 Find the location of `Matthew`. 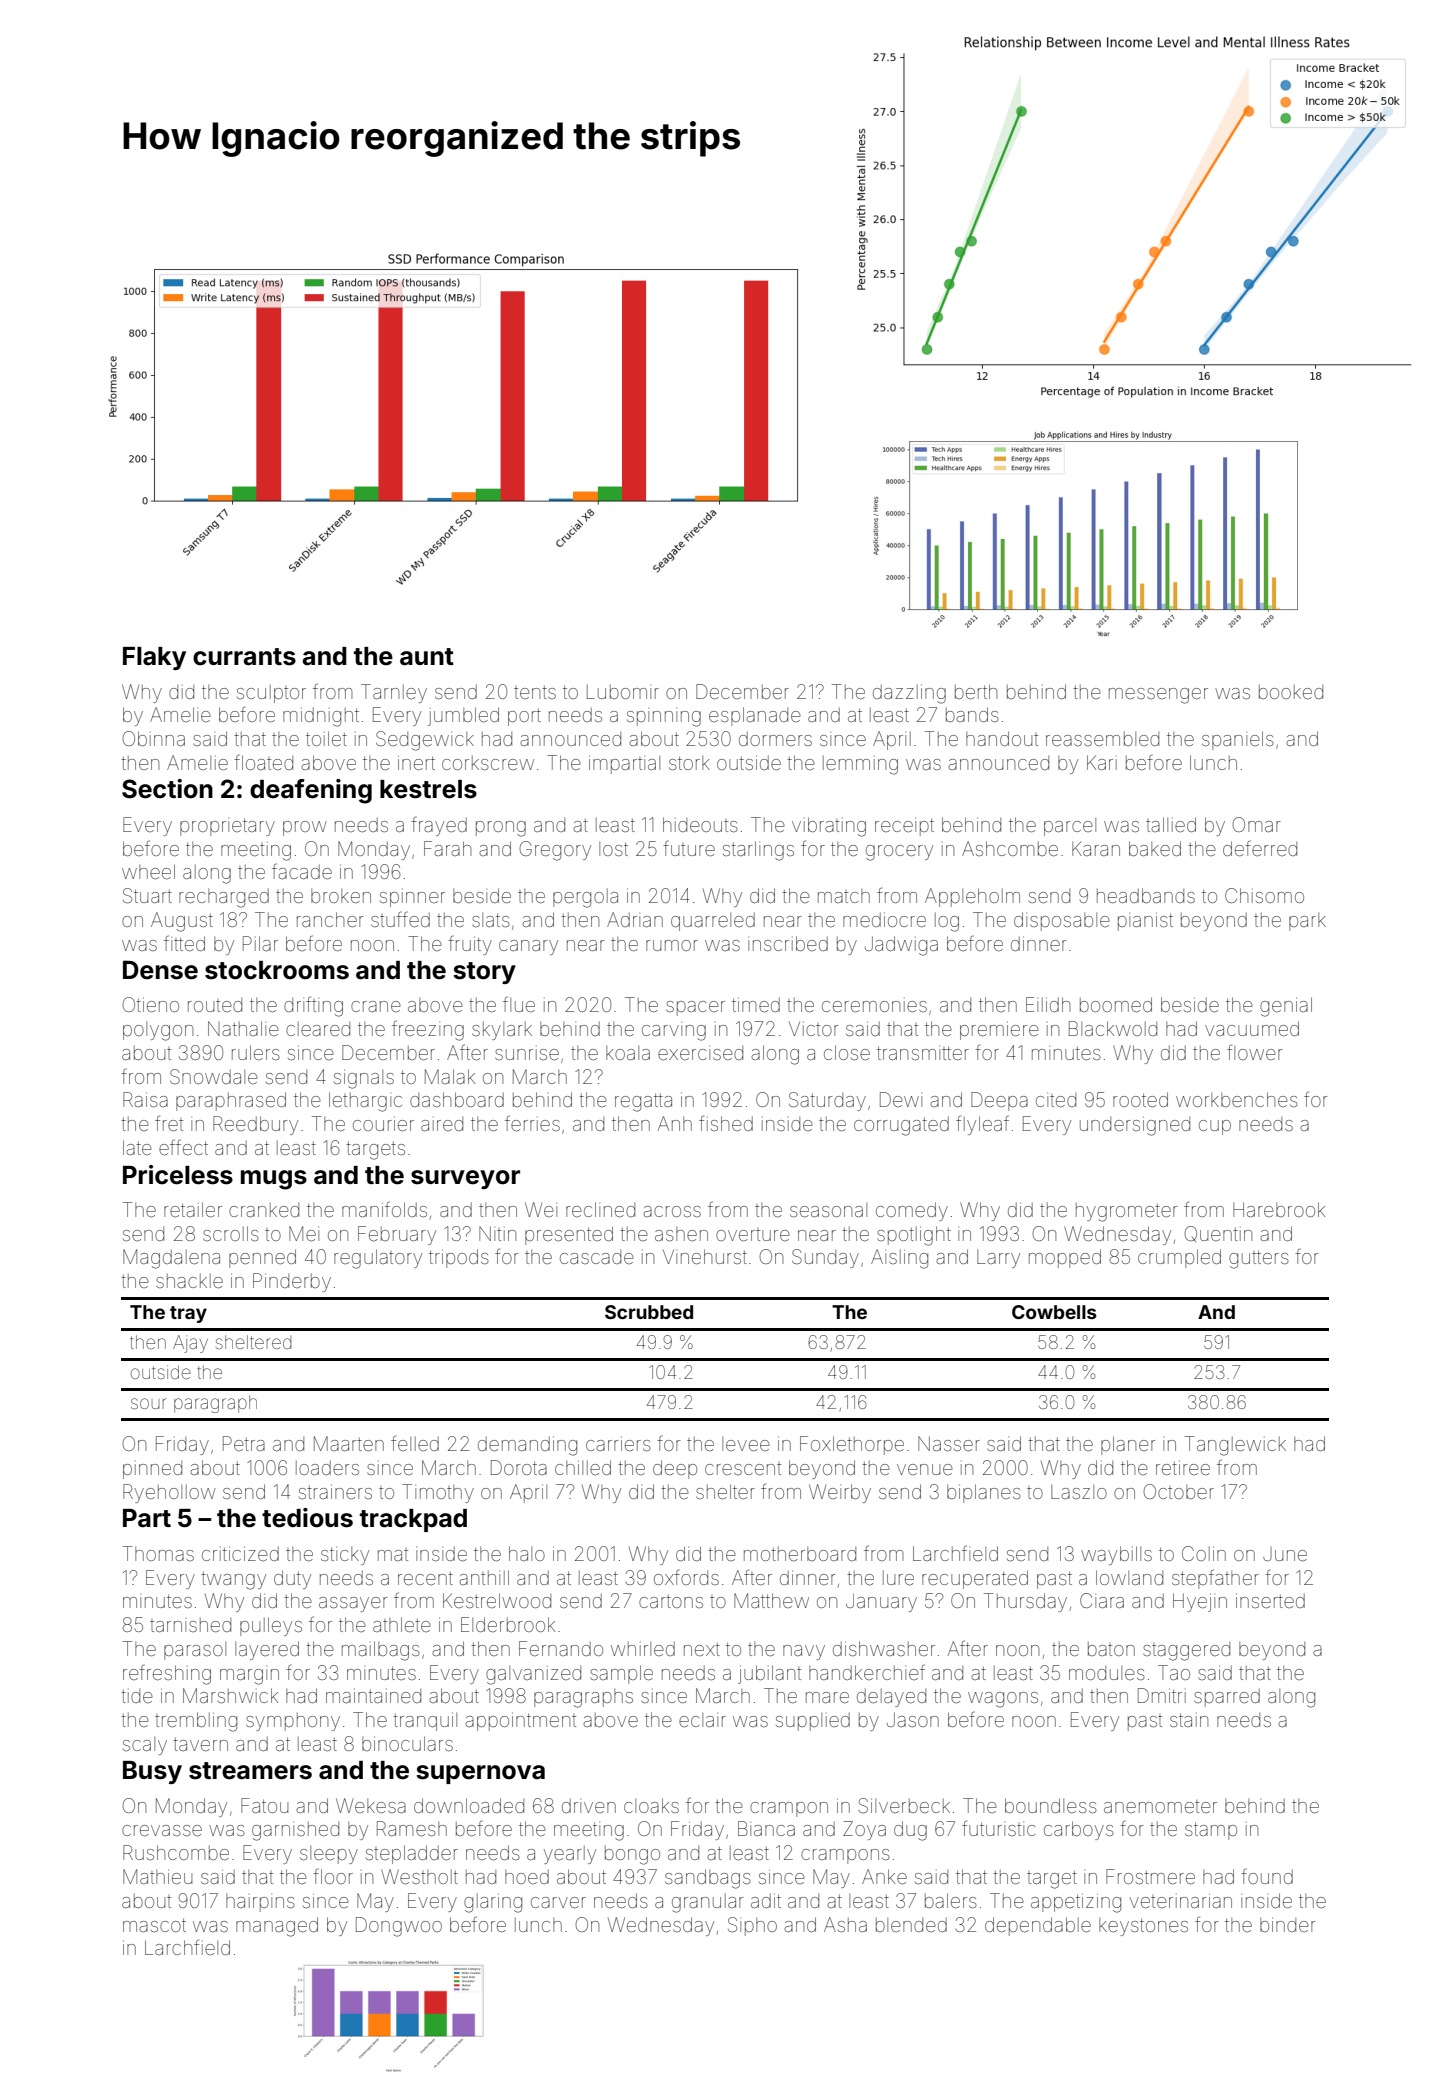

Matthew is located at coordinates (771, 1600).
